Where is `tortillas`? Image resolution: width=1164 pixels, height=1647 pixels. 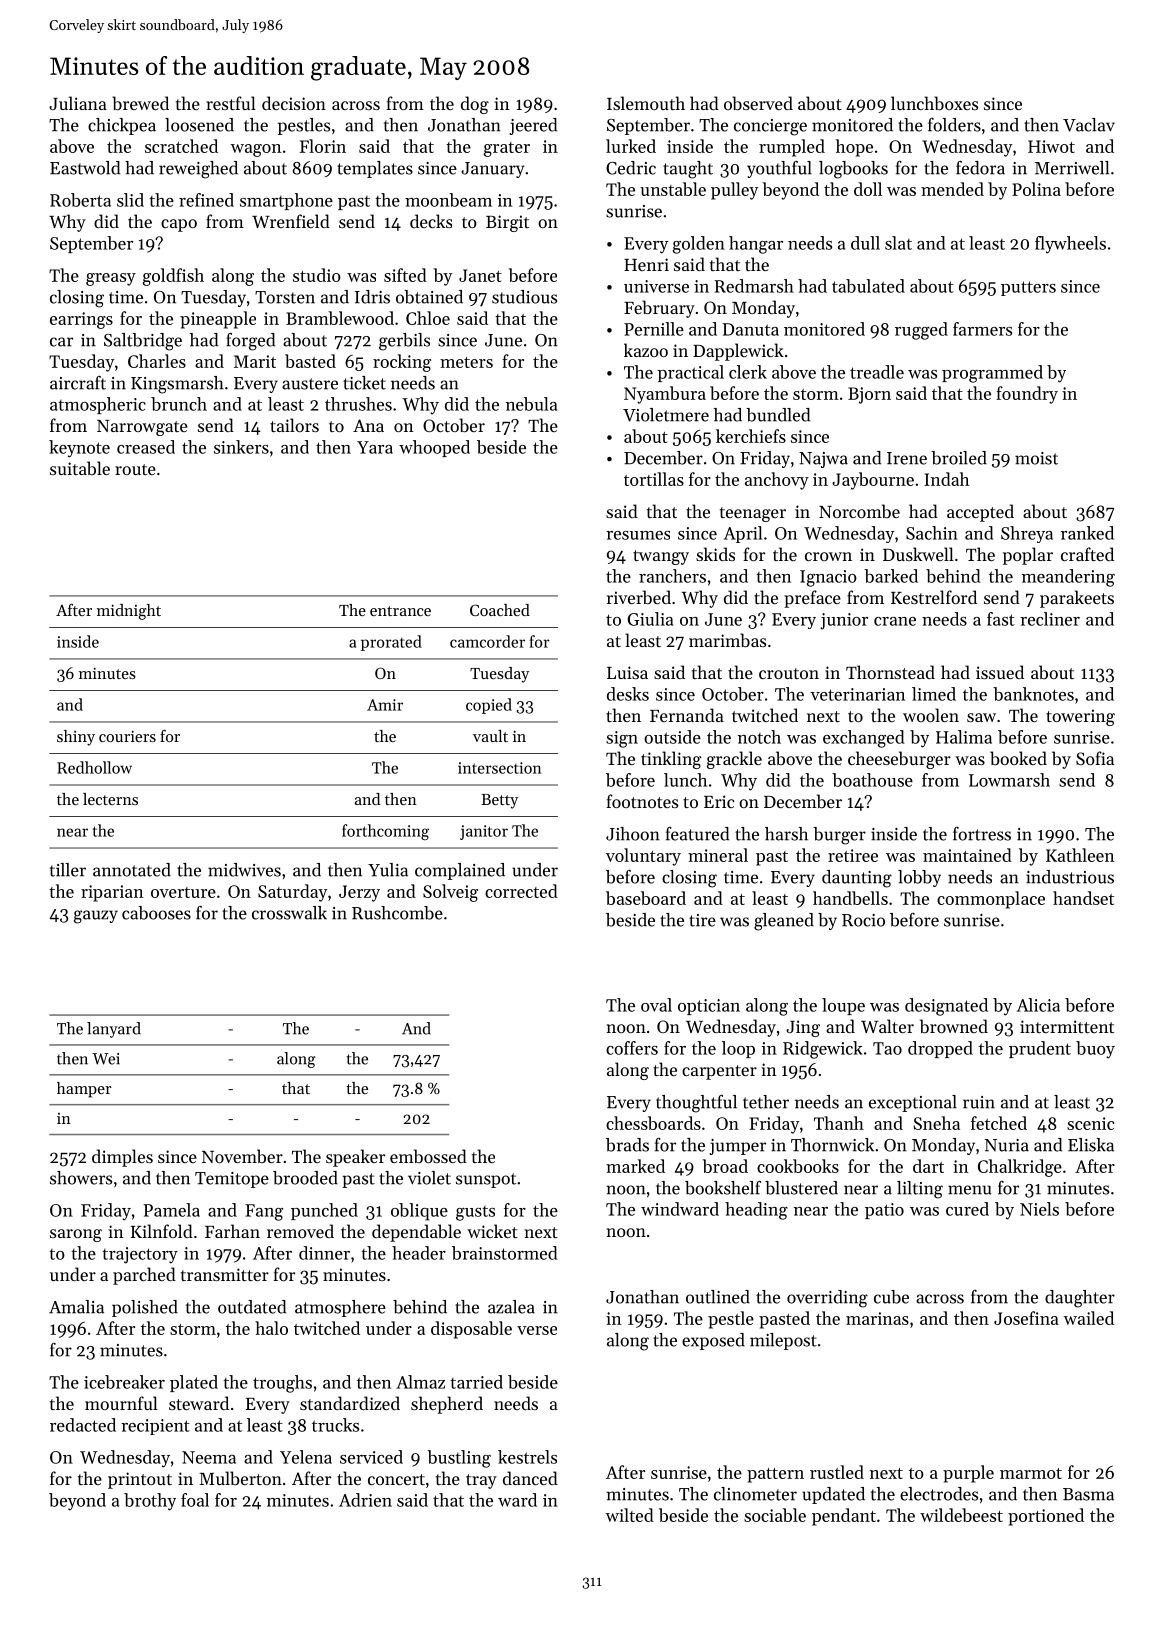
tortillas is located at coordinates (654, 479).
